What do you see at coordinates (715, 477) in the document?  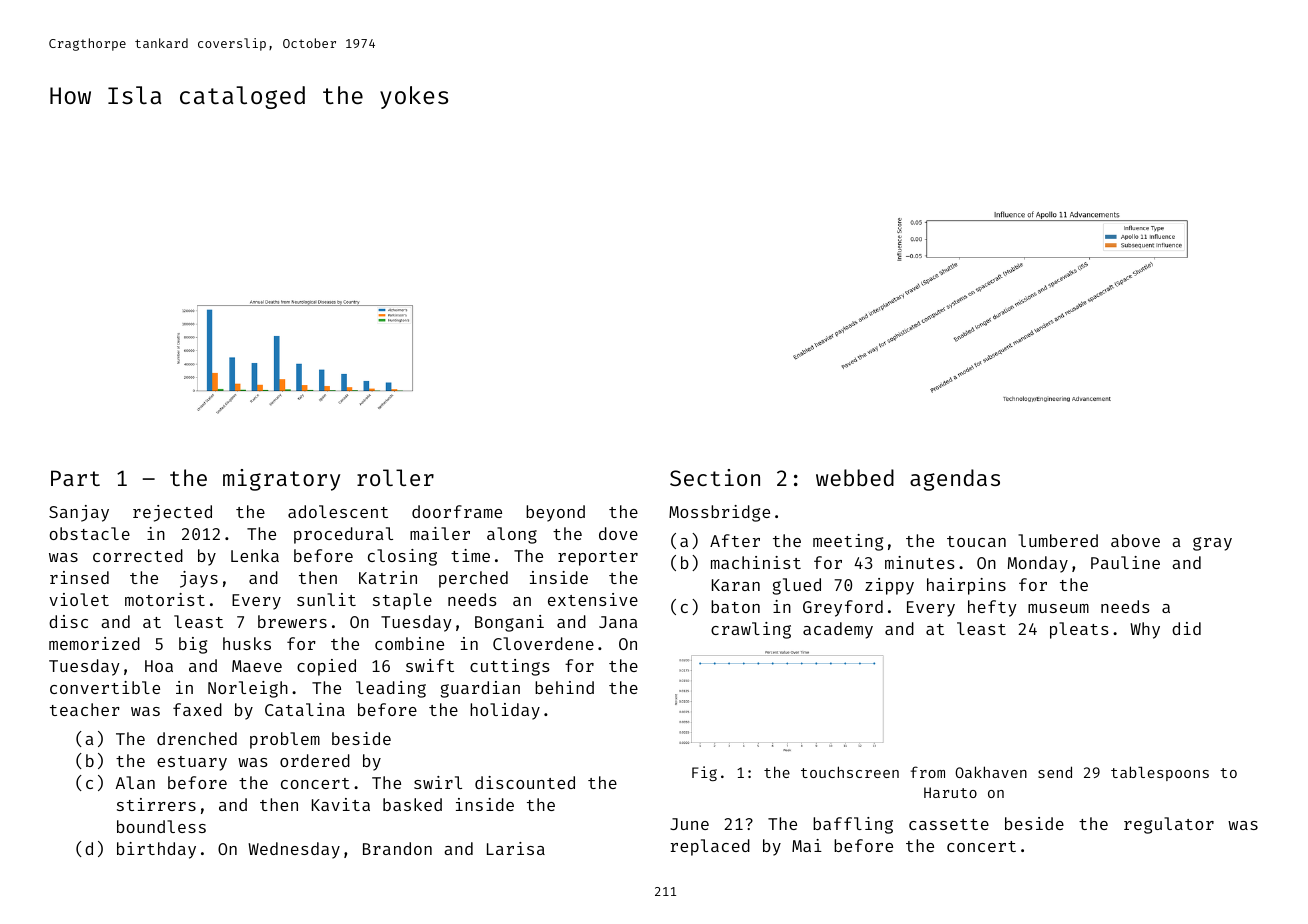 I see `Section` at bounding box center [715, 477].
